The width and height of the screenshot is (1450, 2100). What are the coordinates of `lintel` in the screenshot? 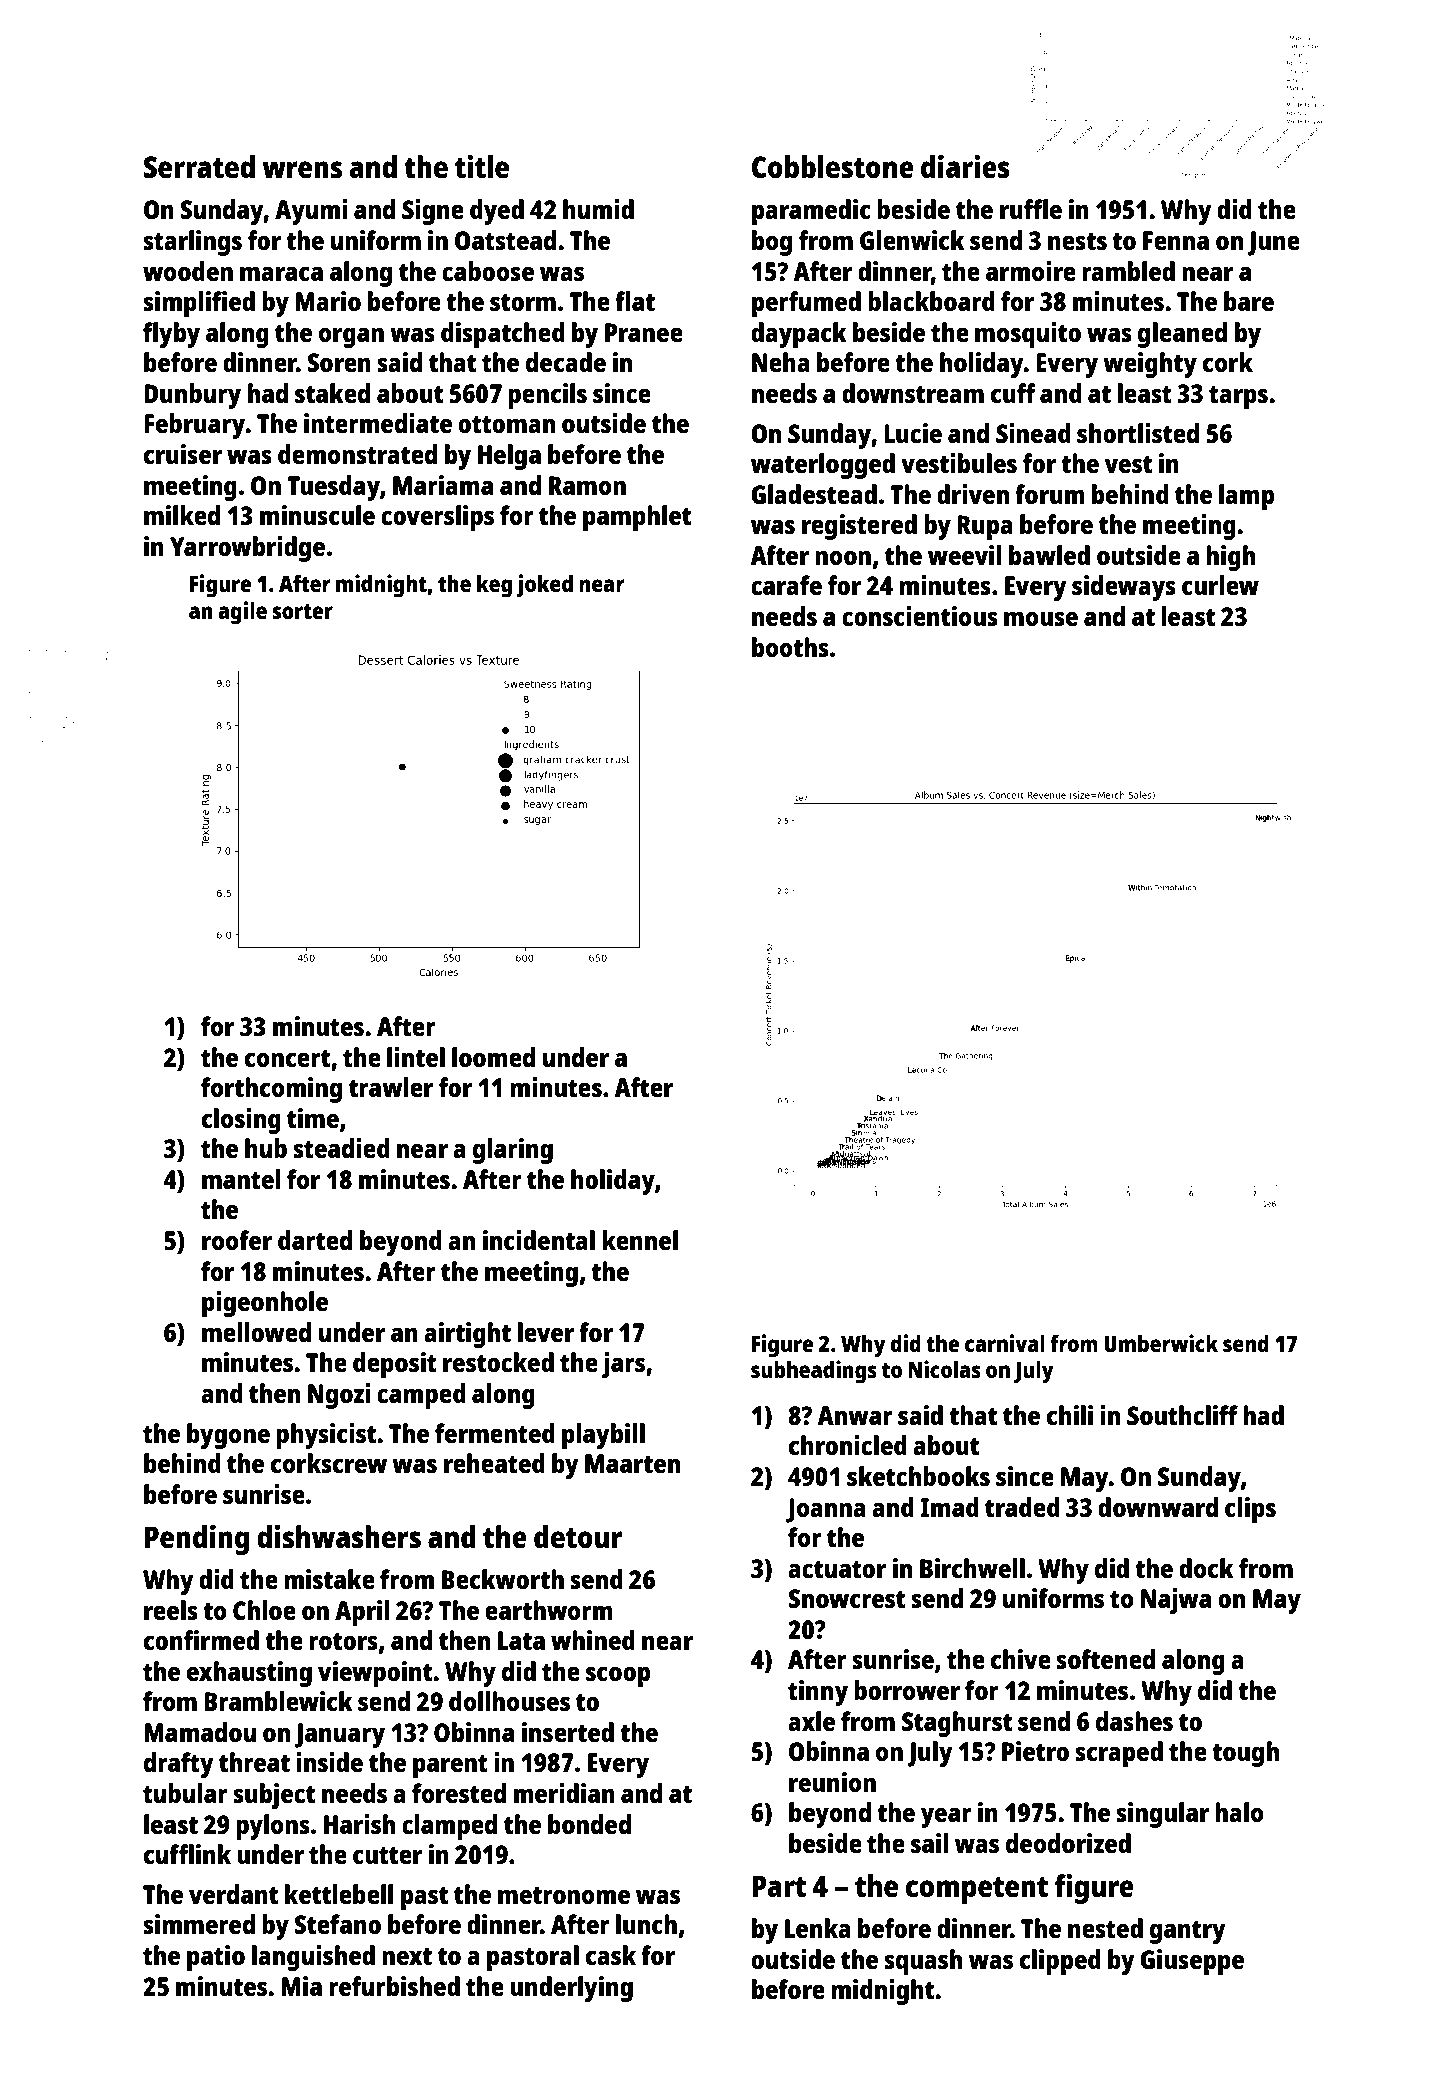 It's located at (416, 1057).
